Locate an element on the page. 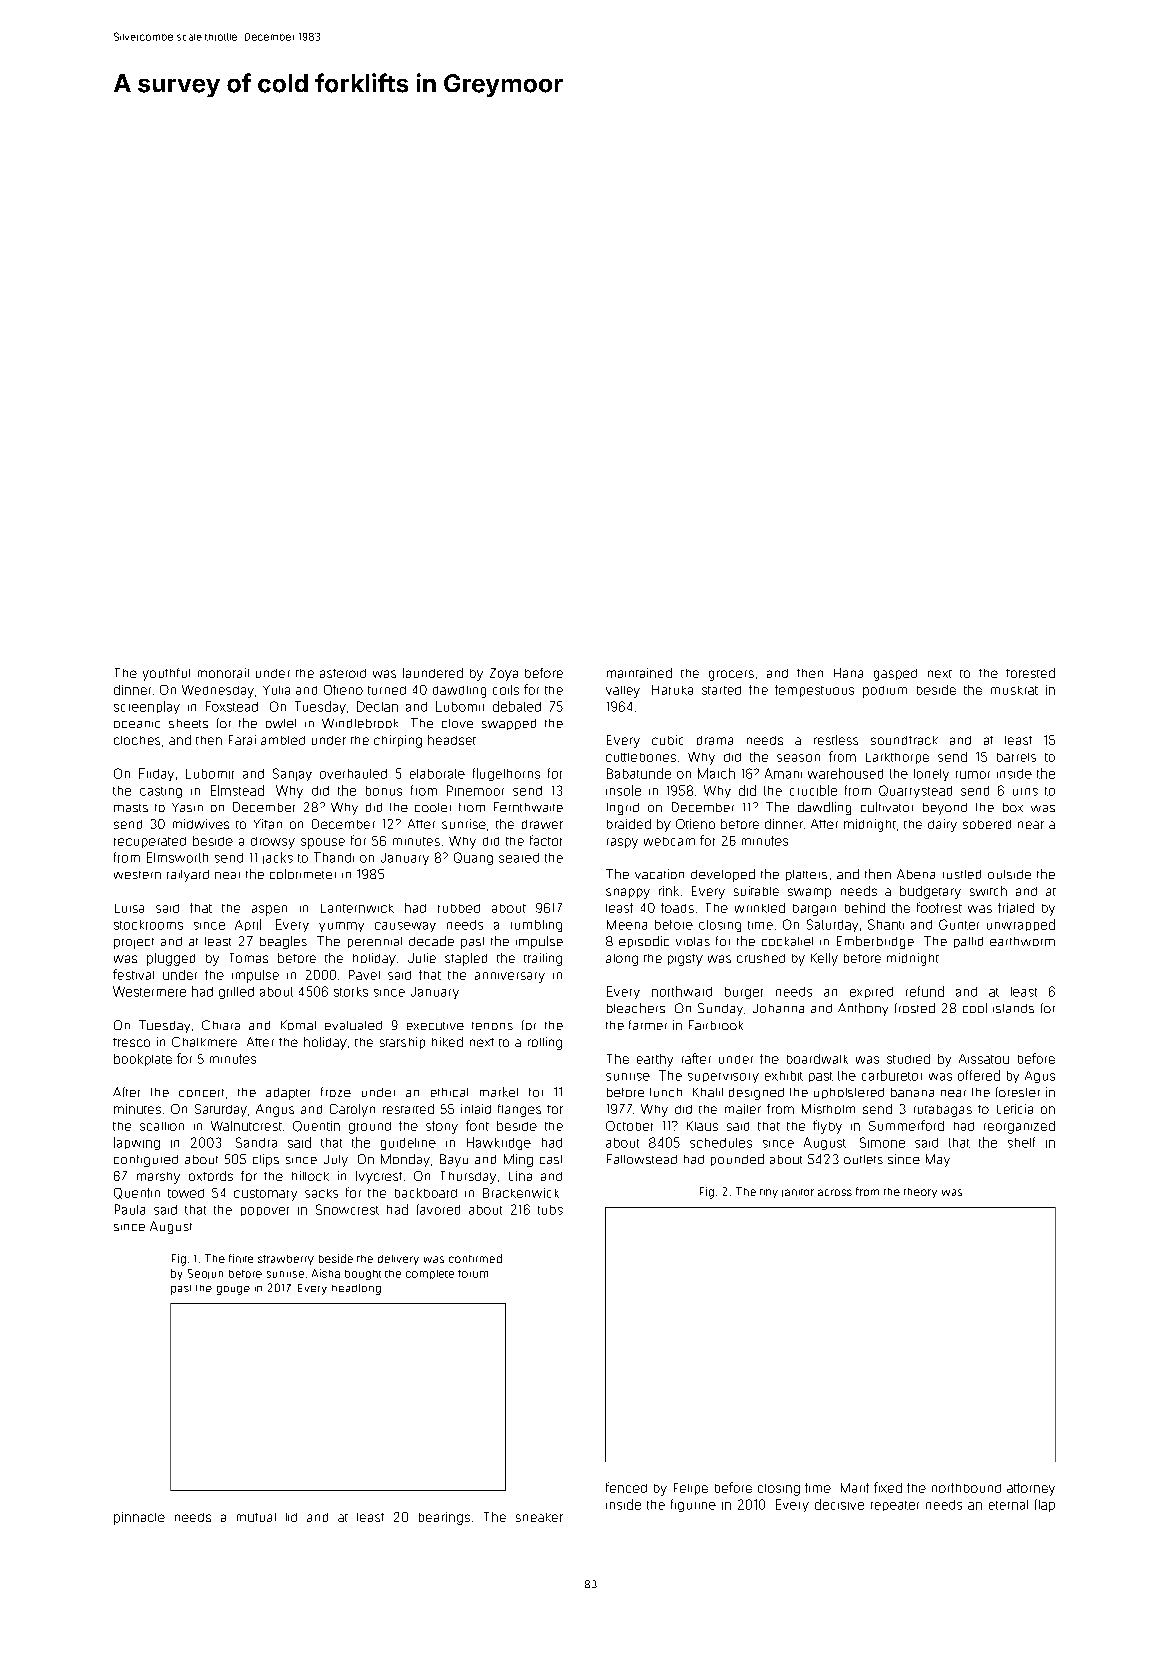  Declan is located at coordinates (377, 706).
